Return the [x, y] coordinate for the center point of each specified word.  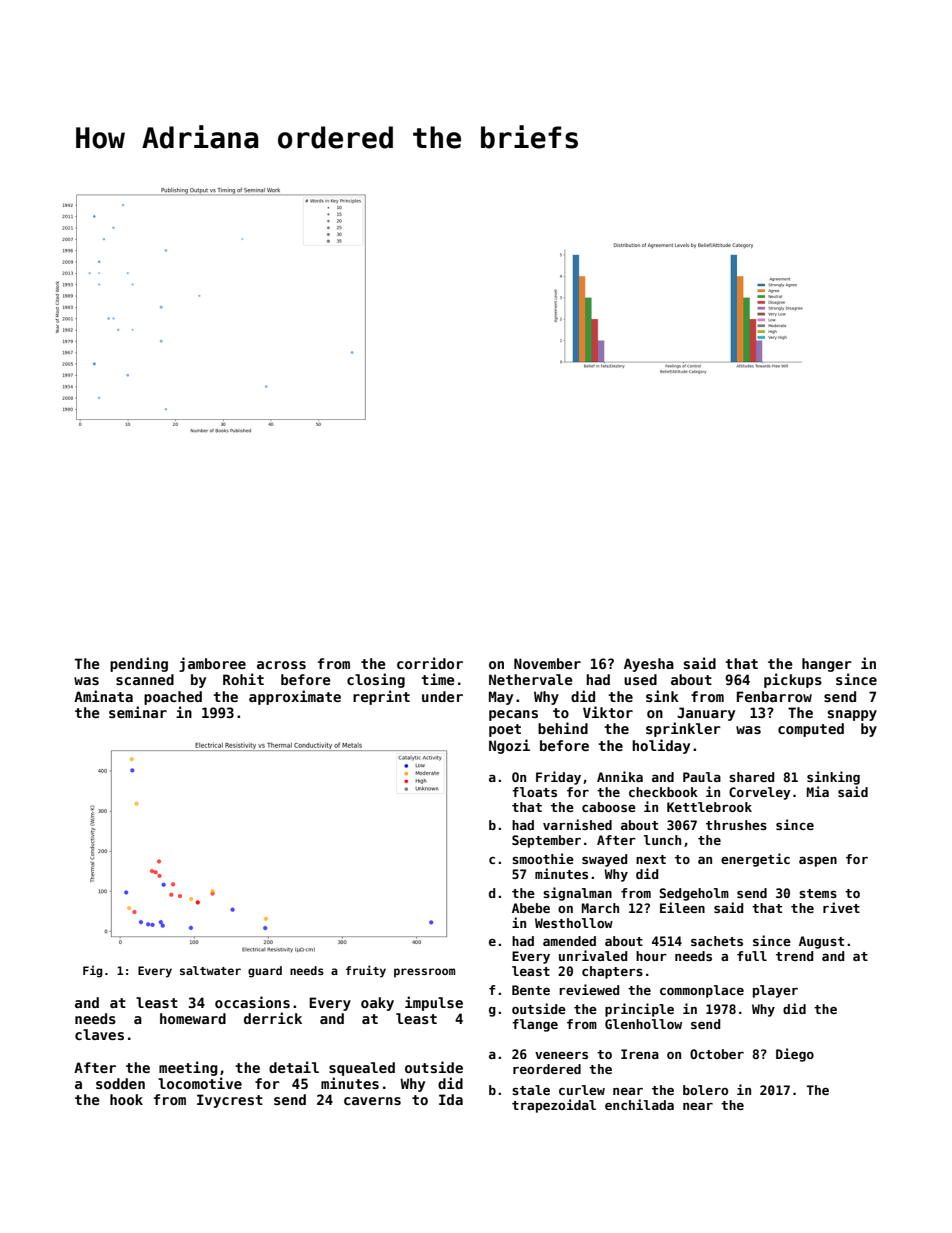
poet [505, 730]
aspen [818, 861]
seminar [138, 712]
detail [294, 1067]
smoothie [543, 858]
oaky [377, 1004]
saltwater [210, 970]
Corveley [760, 793]
